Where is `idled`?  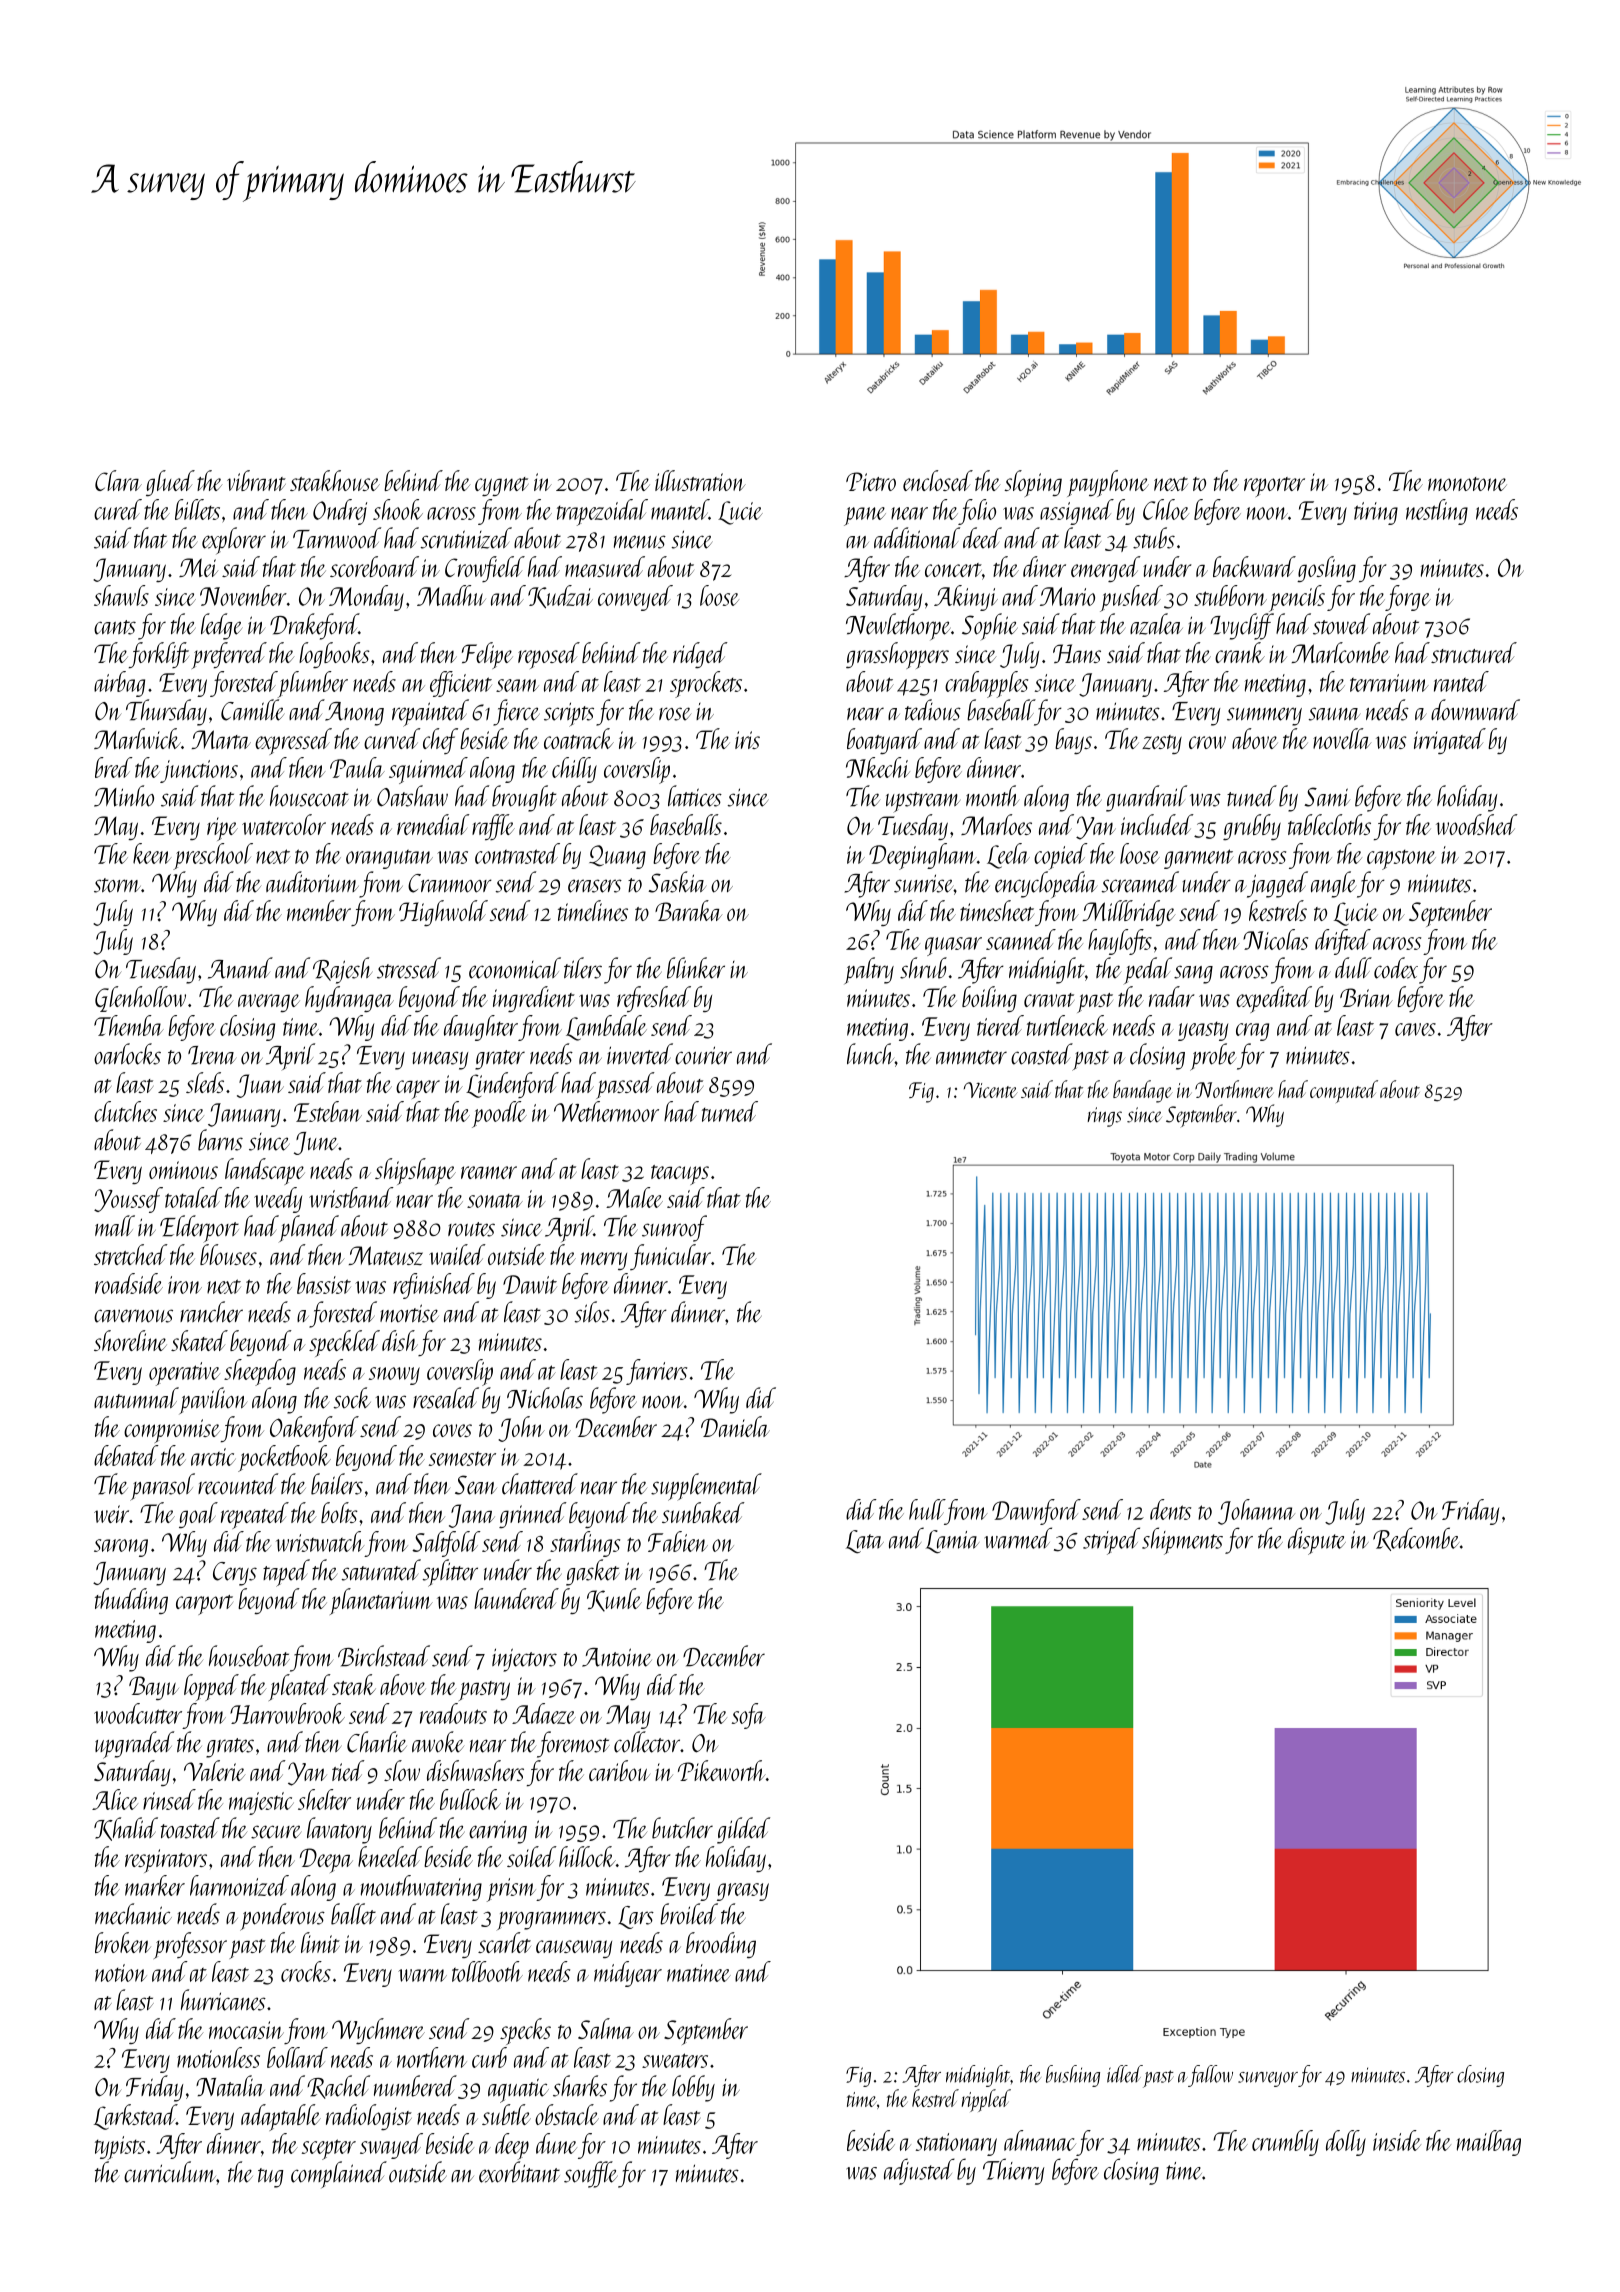
idled is located at coordinates (1125, 2074).
